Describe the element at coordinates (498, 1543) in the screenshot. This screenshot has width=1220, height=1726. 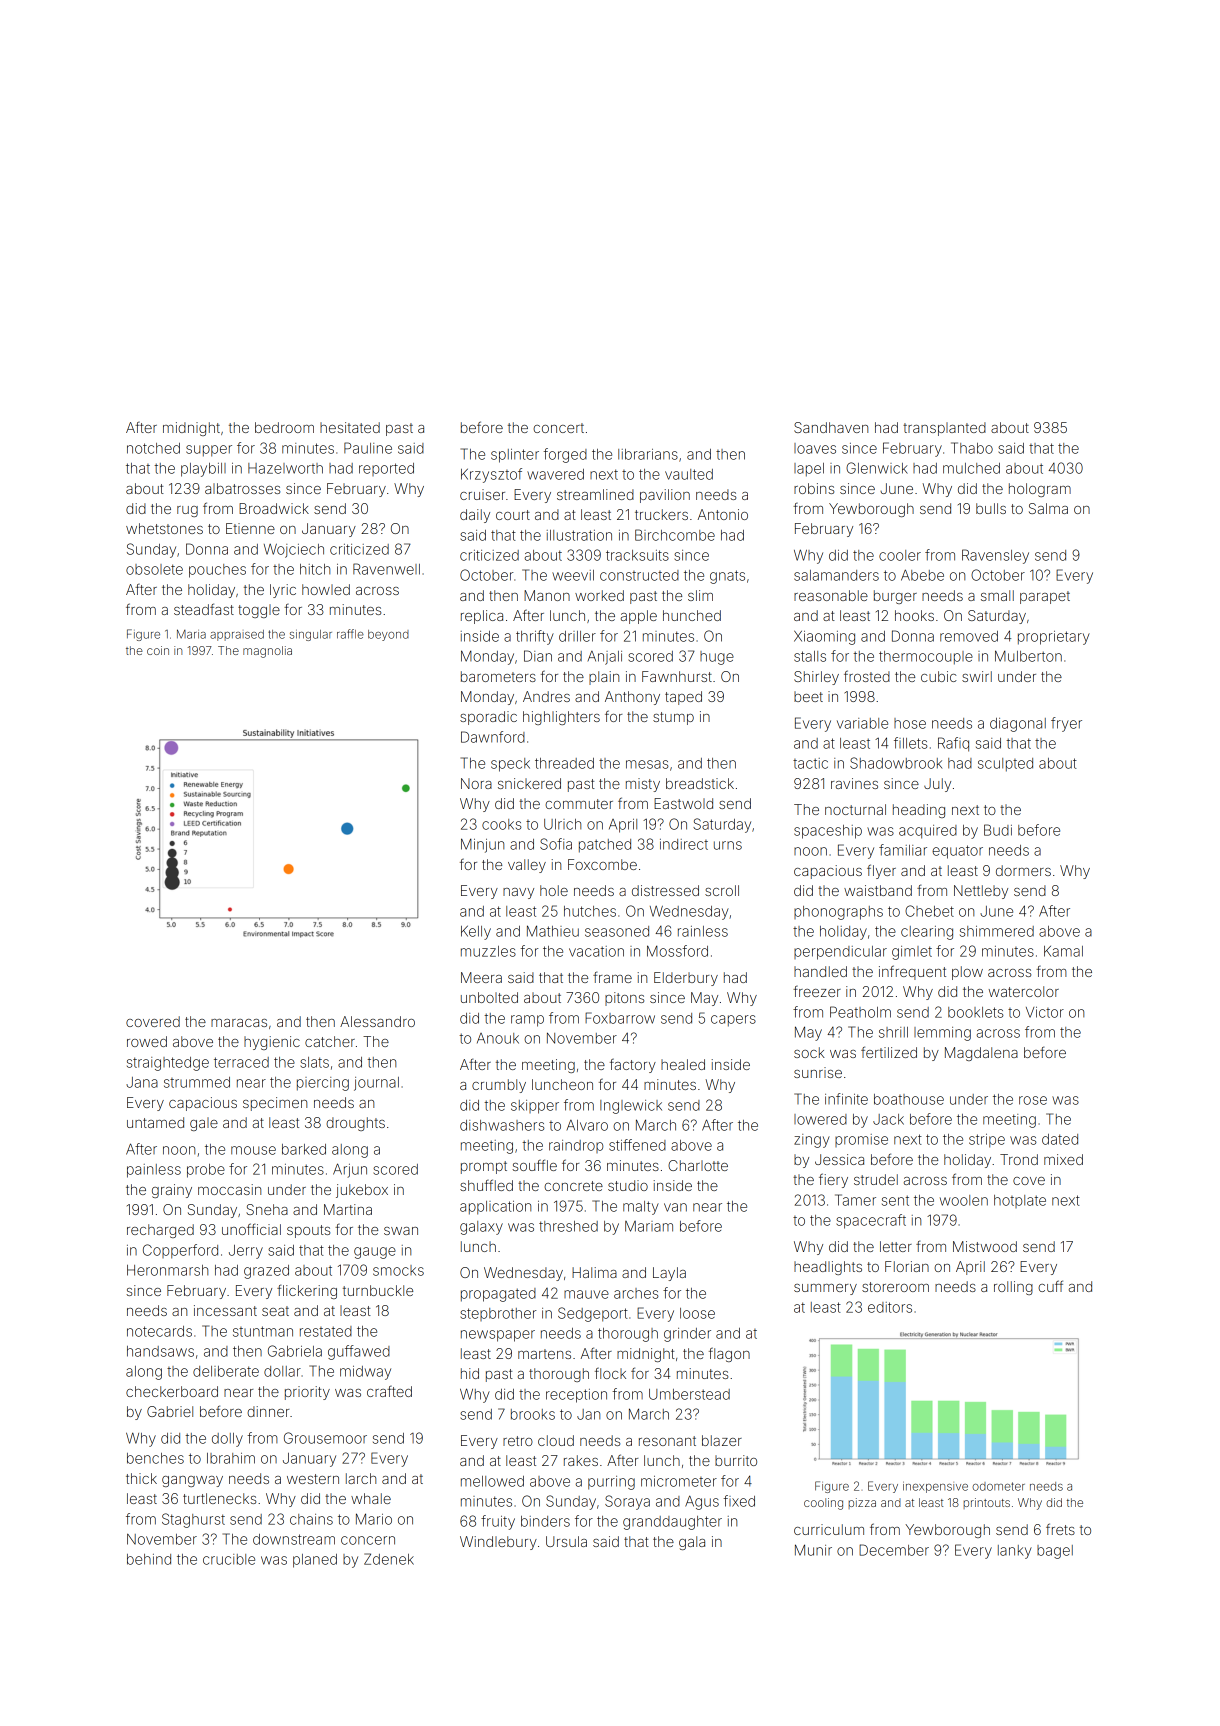
I see `Windlebury` at that location.
